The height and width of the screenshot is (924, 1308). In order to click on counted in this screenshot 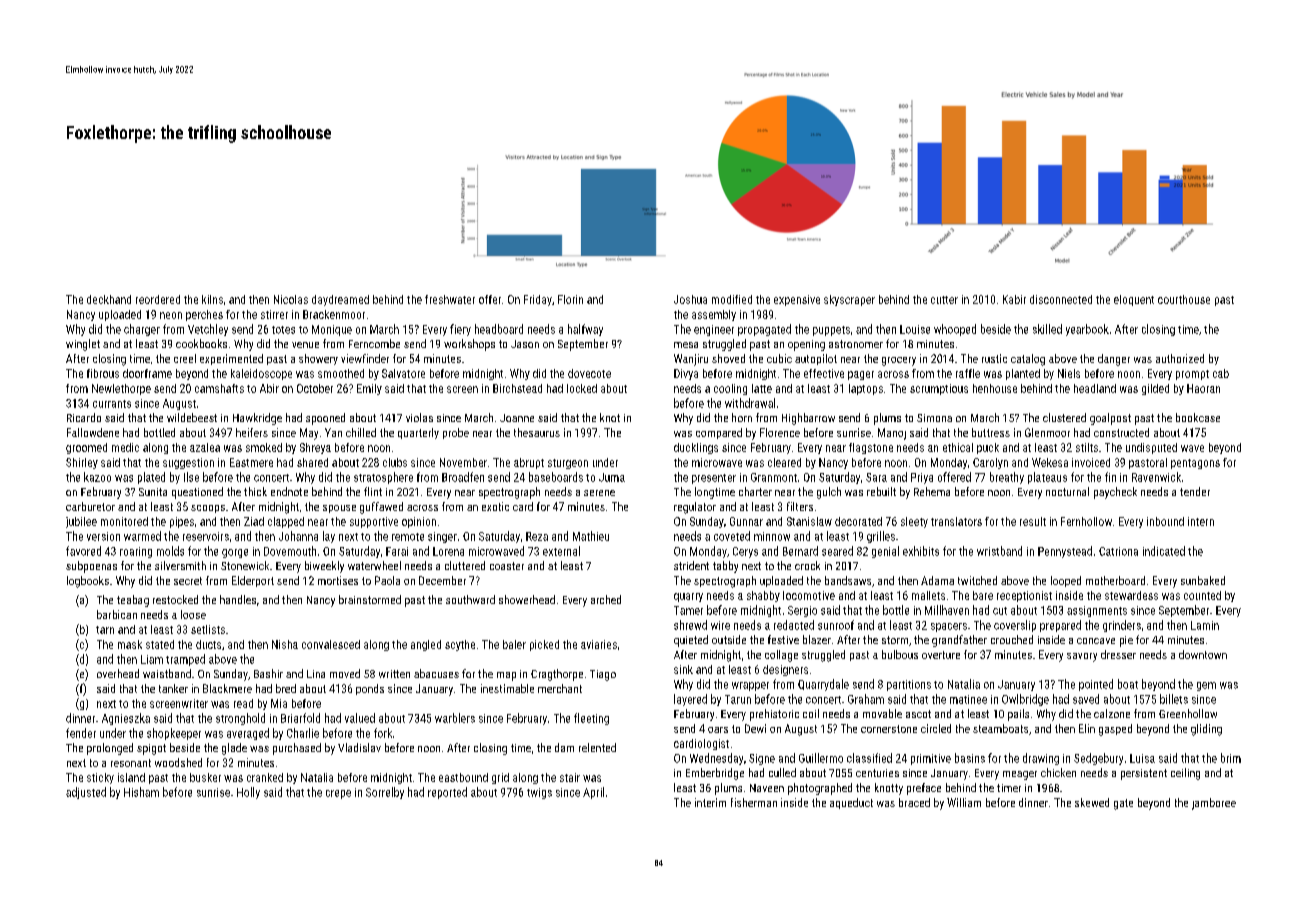, I will do `click(1202, 595)`.
